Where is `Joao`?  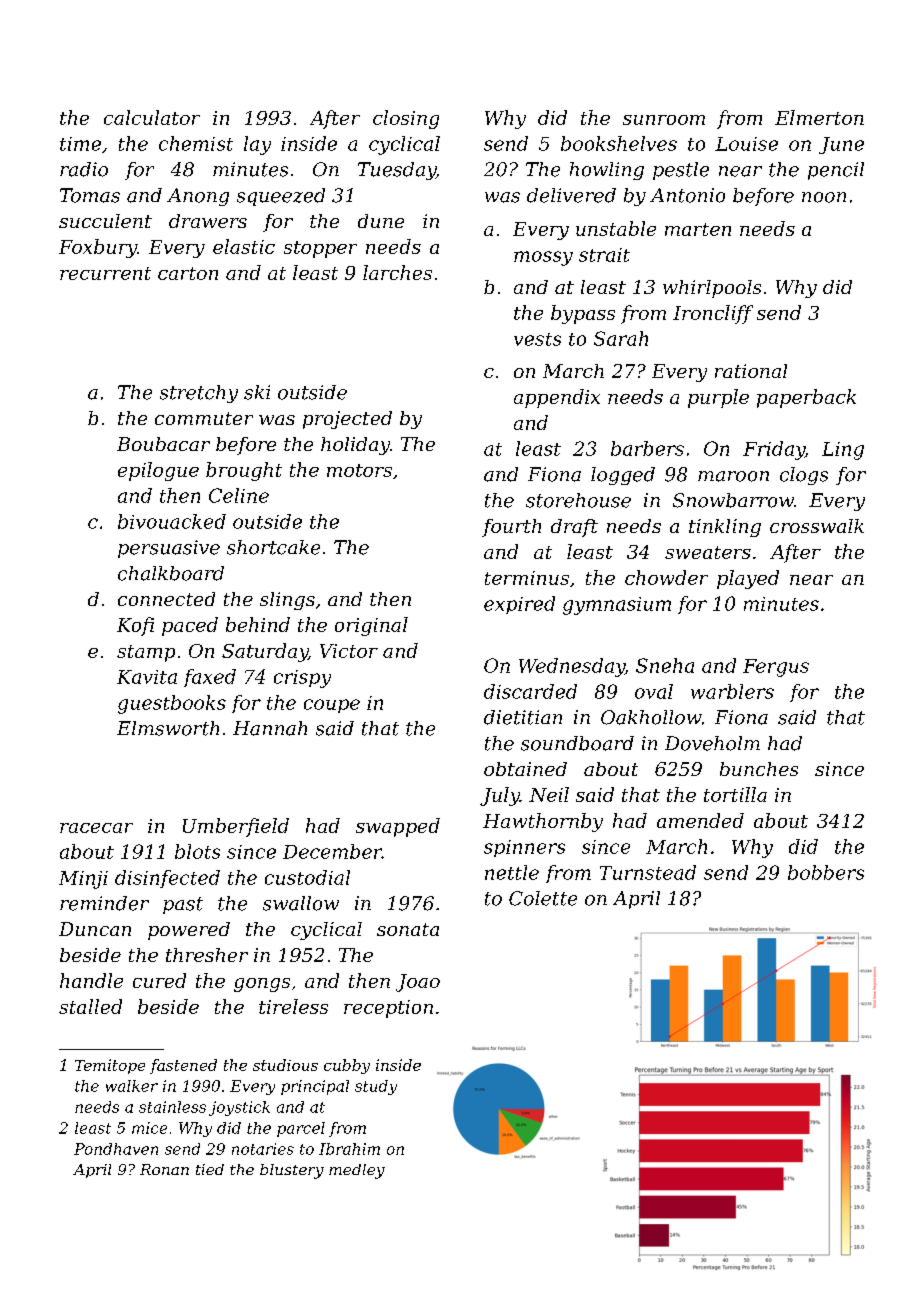
Joao is located at coordinates (418, 983).
